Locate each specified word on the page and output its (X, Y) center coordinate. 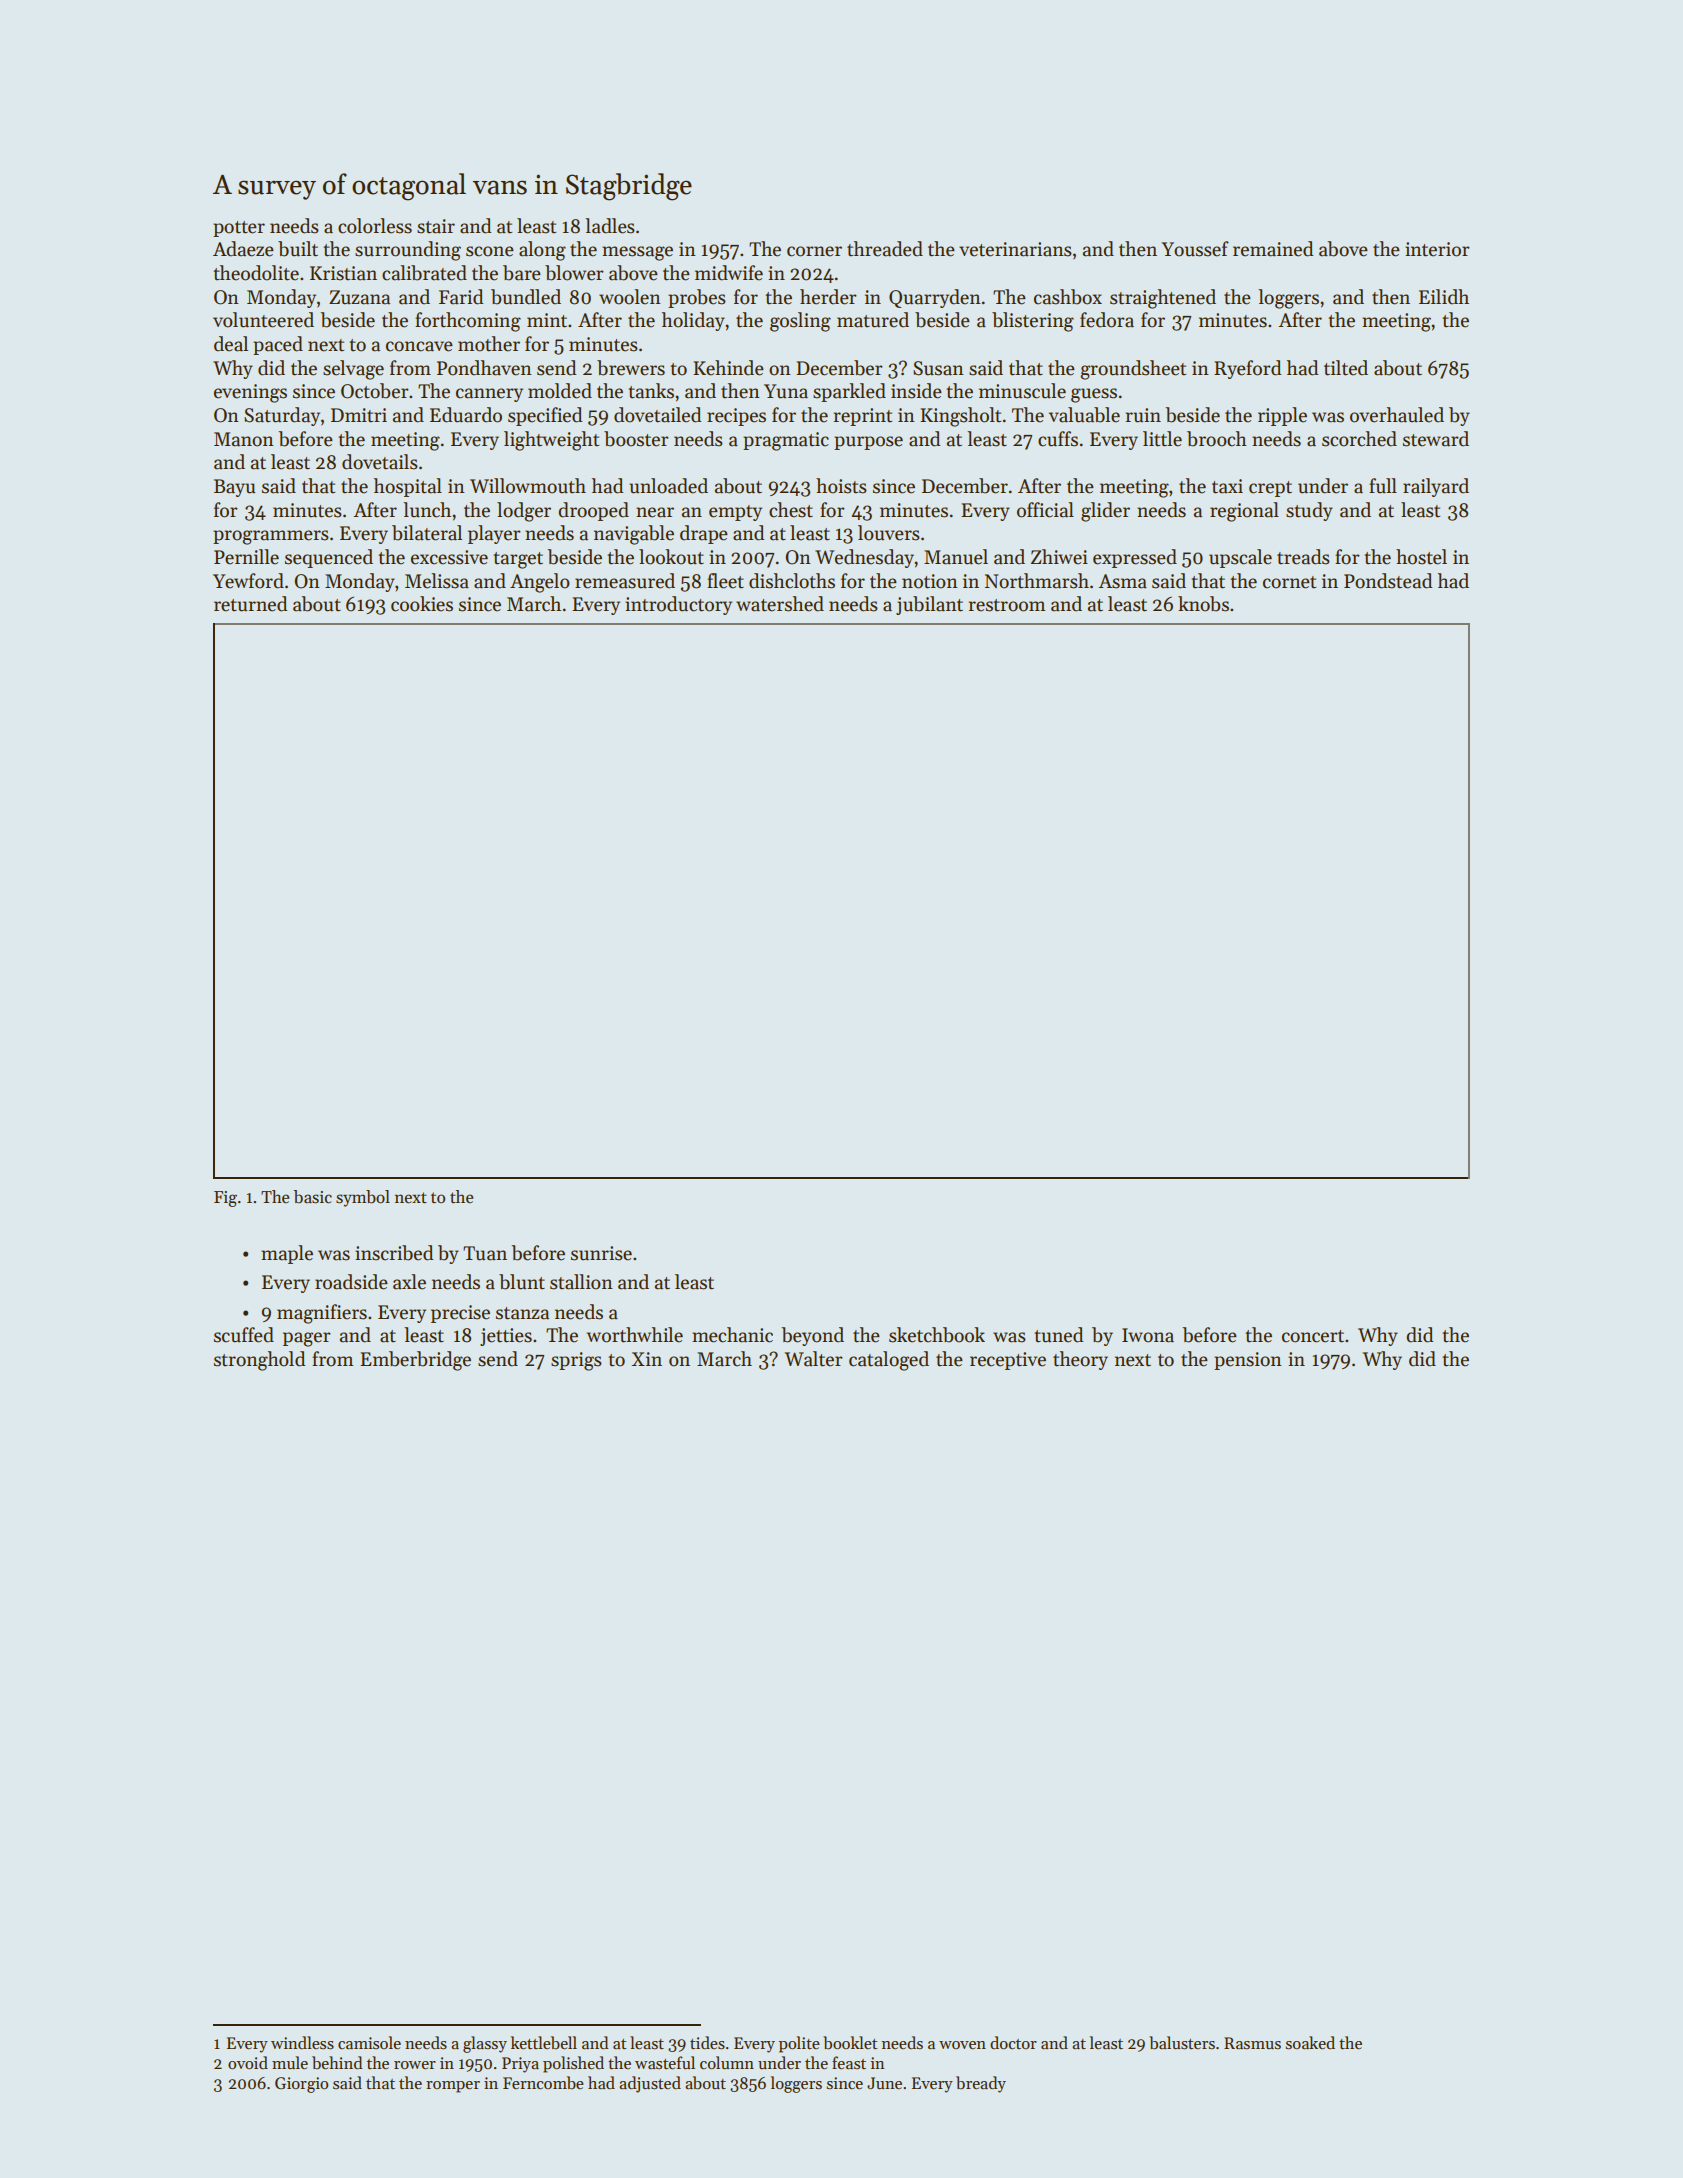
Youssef (1195, 249)
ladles (610, 226)
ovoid (248, 2062)
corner (814, 251)
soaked (1310, 2043)
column (727, 2063)
